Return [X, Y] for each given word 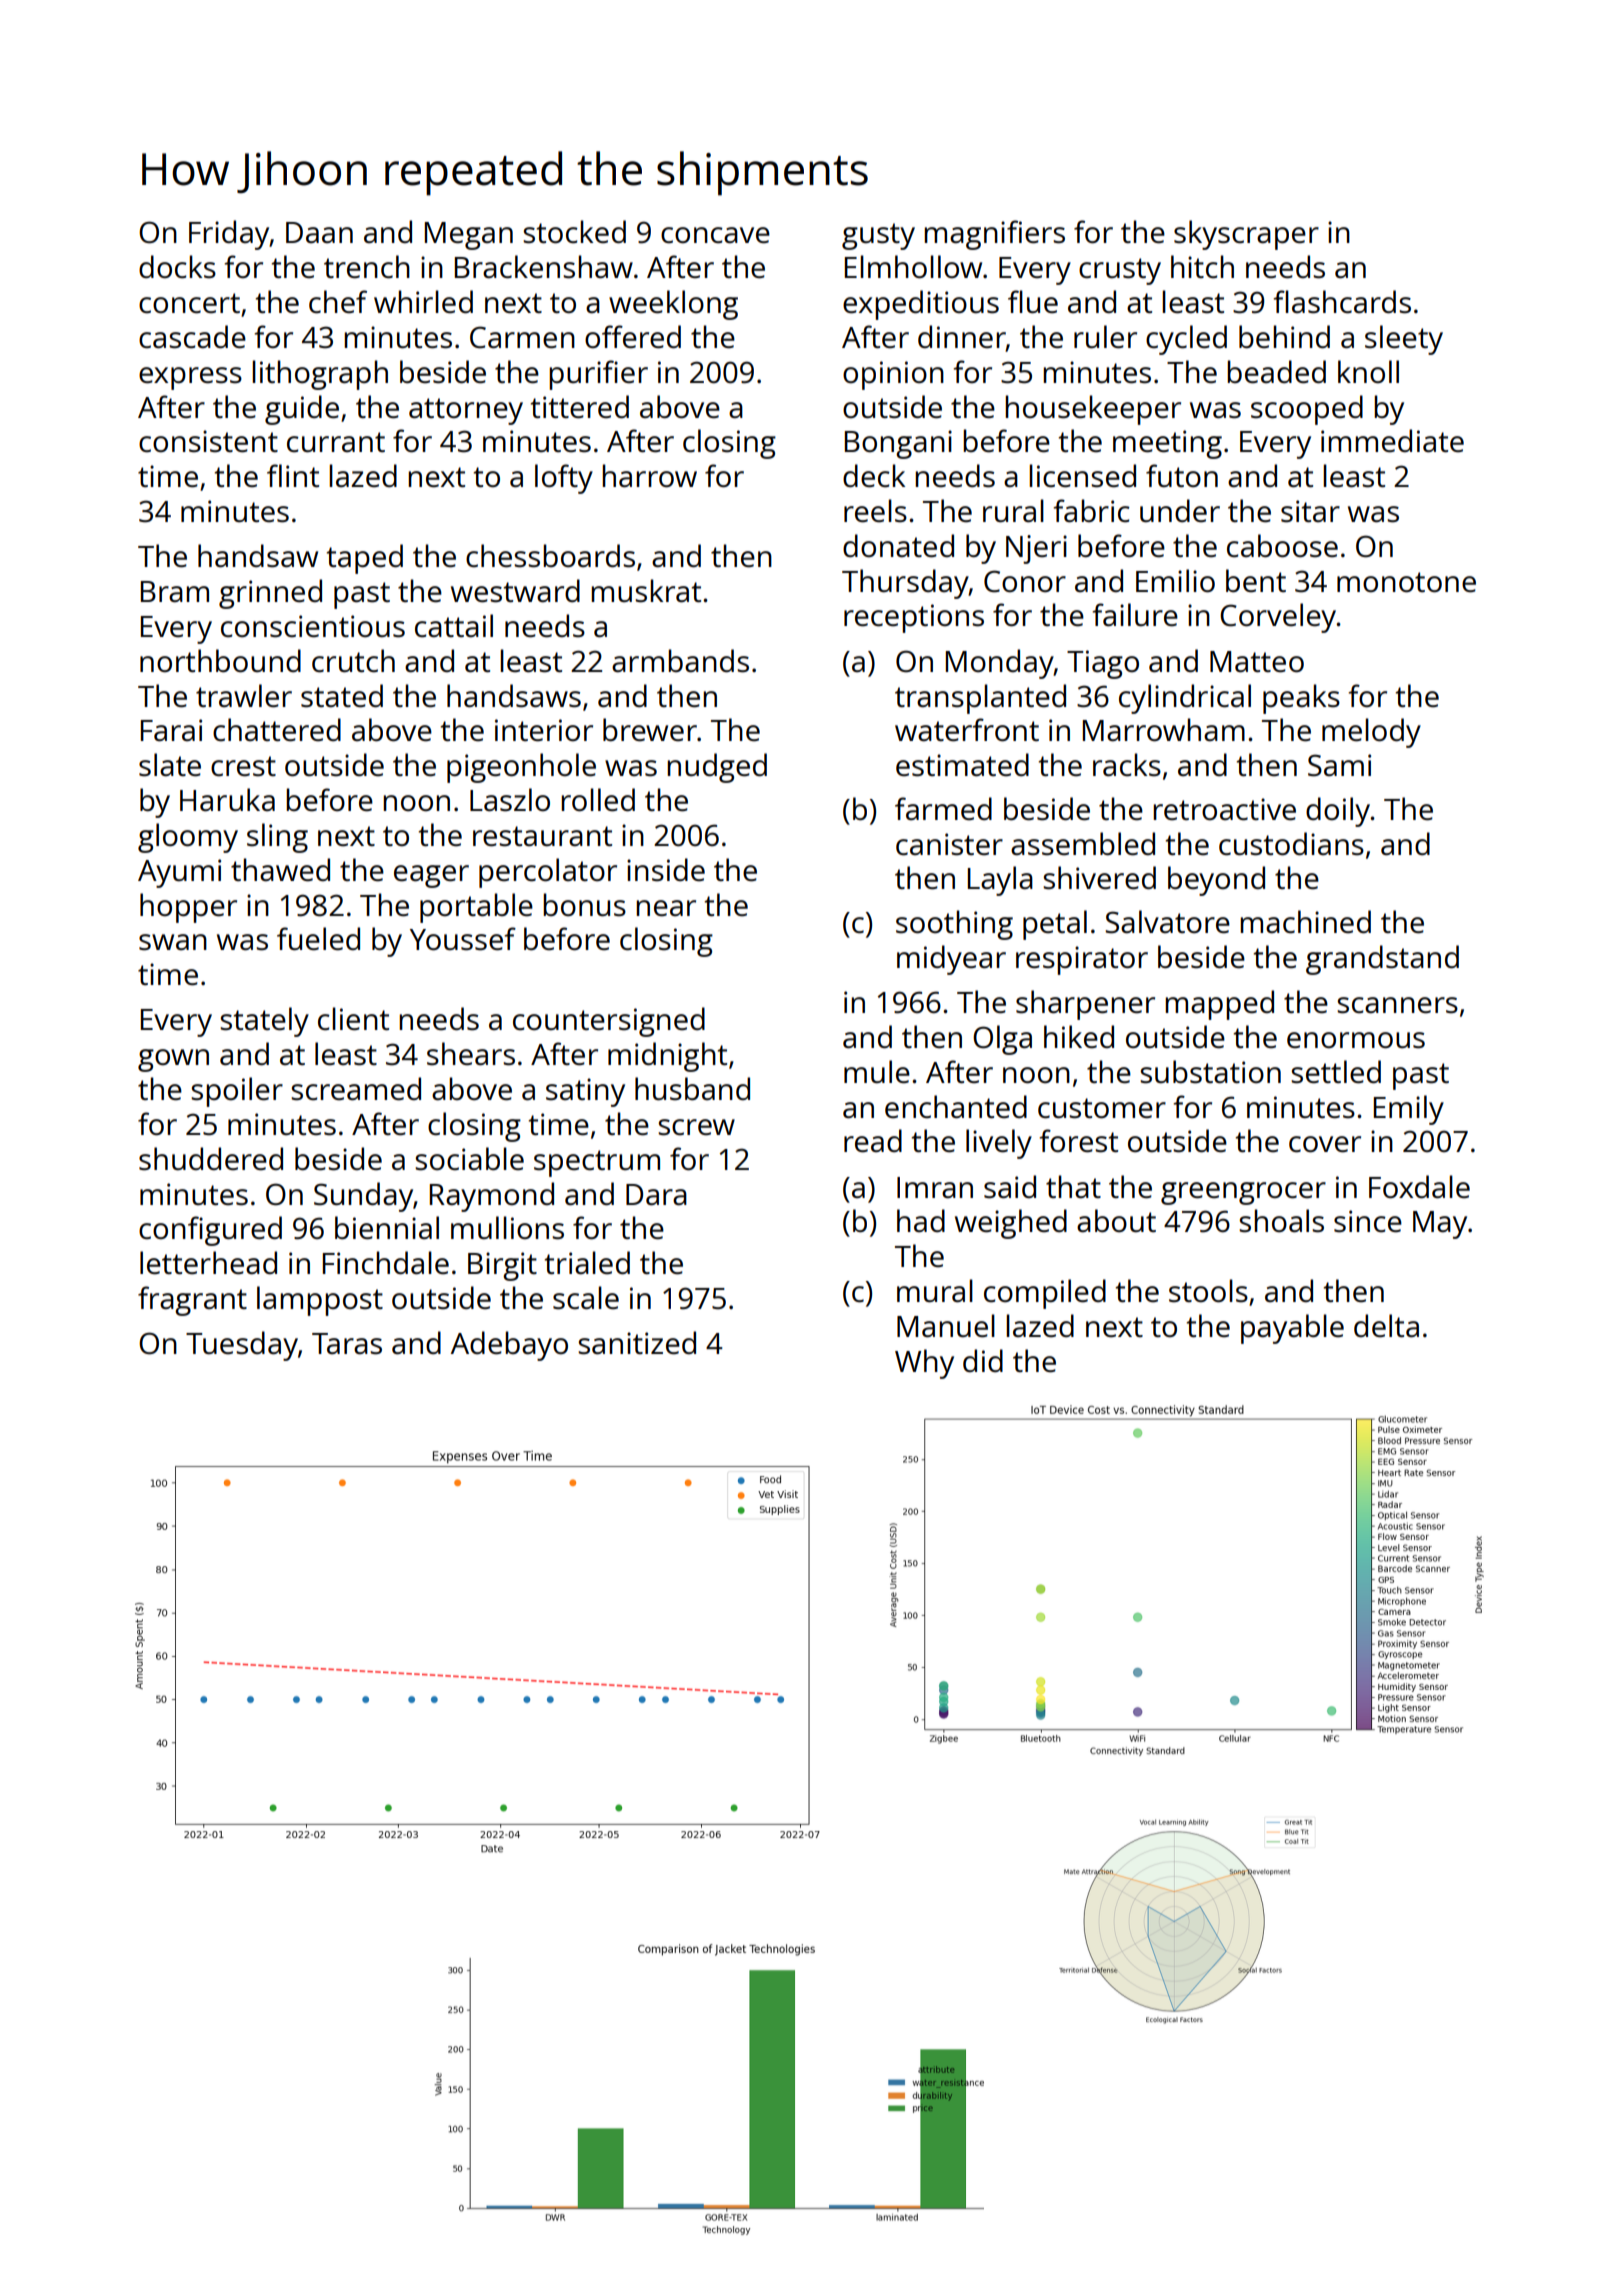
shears [471, 1054]
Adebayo [509, 1346]
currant [336, 442]
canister [949, 844]
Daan [319, 232]
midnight [667, 1057]
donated [898, 546]
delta [1386, 1325]
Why [924, 1364]
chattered [277, 730]
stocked [574, 232]
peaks [1301, 699]
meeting [1167, 444]
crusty [1120, 271]
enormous [1356, 1040]
